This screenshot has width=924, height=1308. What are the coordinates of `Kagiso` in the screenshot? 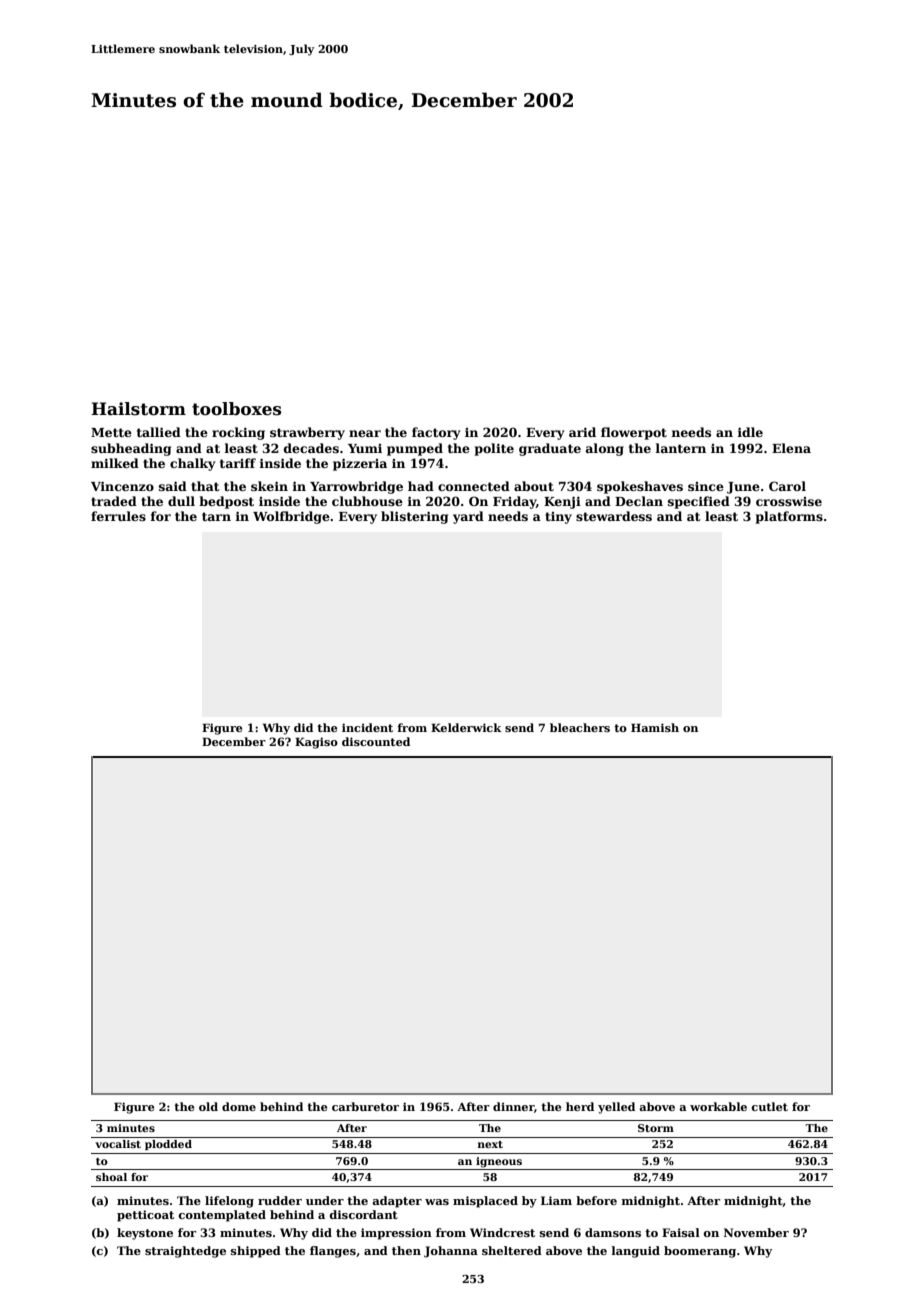 It's located at (316, 743).
